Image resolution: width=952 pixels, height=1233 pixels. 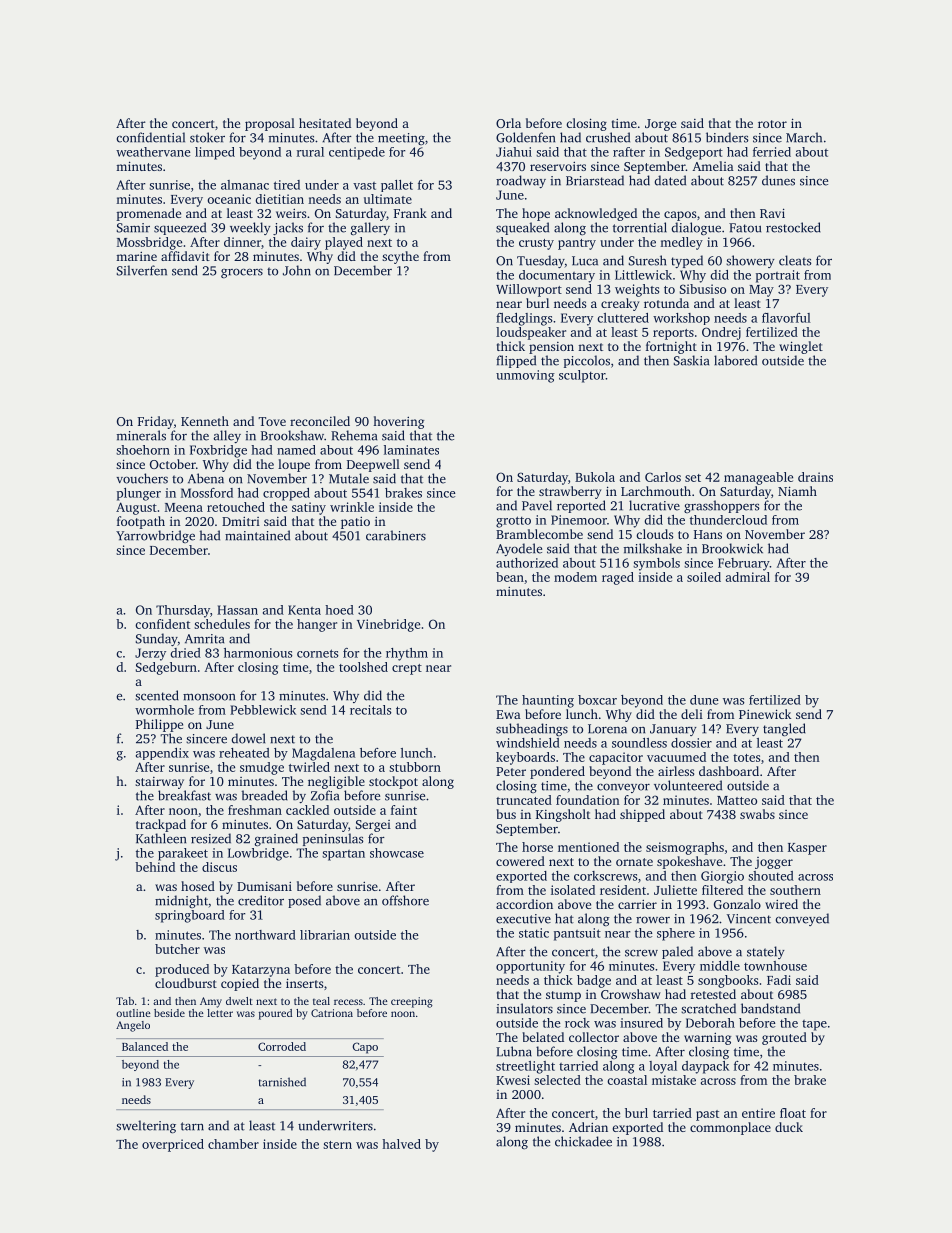 What do you see at coordinates (164, 710) in the screenshot?
I see `wormhole` at bounding box center [164, 710].
